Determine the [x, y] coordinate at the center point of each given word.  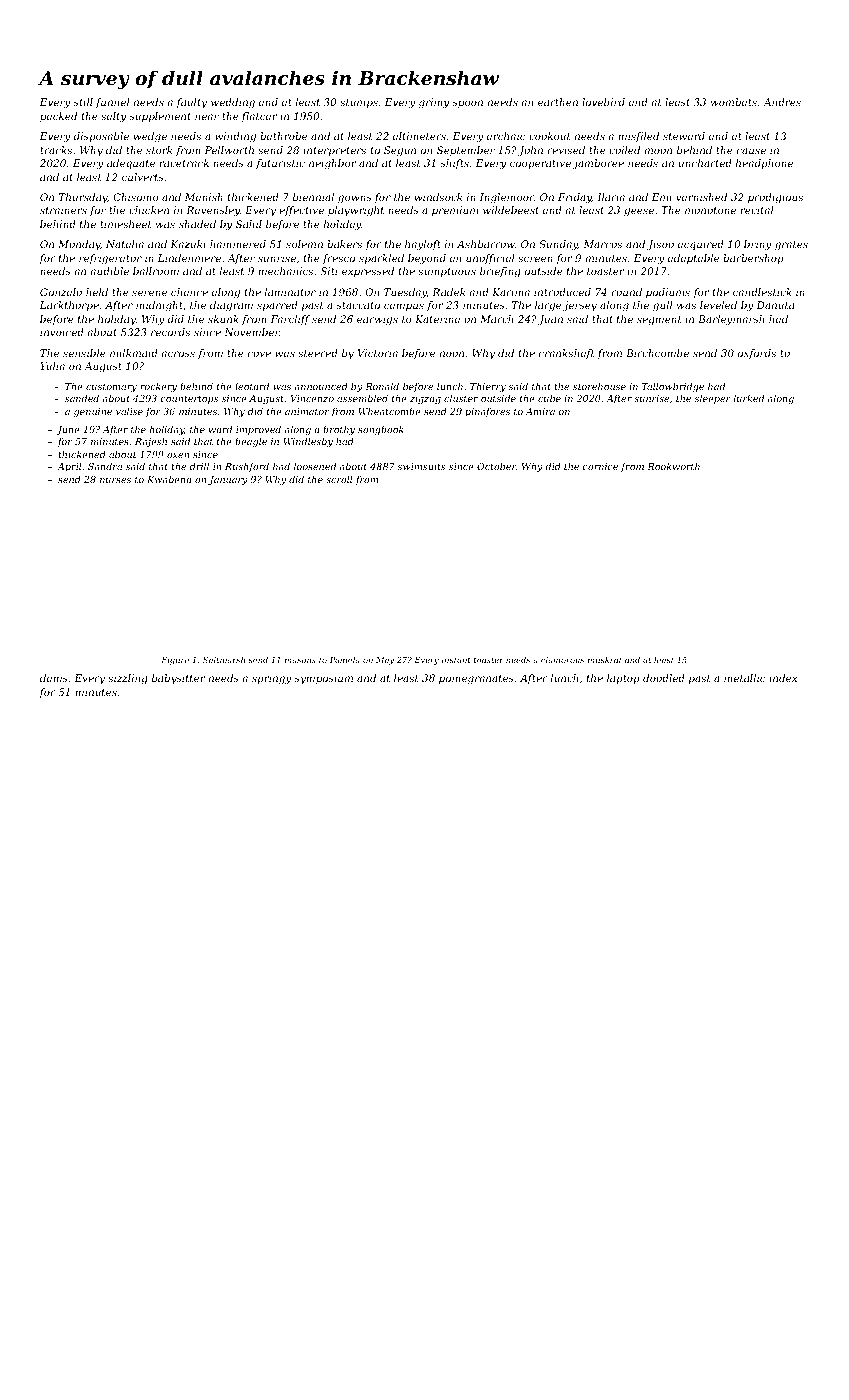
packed [58, 117]
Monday [79, 245]
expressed [368, 272]
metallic [745, 678]
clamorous [562, 659]
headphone [764, 164]
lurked [749, 398]
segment [659, 321]
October [496, 466]
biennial [313, 197]
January [228, 480]
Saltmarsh [224, 659]
